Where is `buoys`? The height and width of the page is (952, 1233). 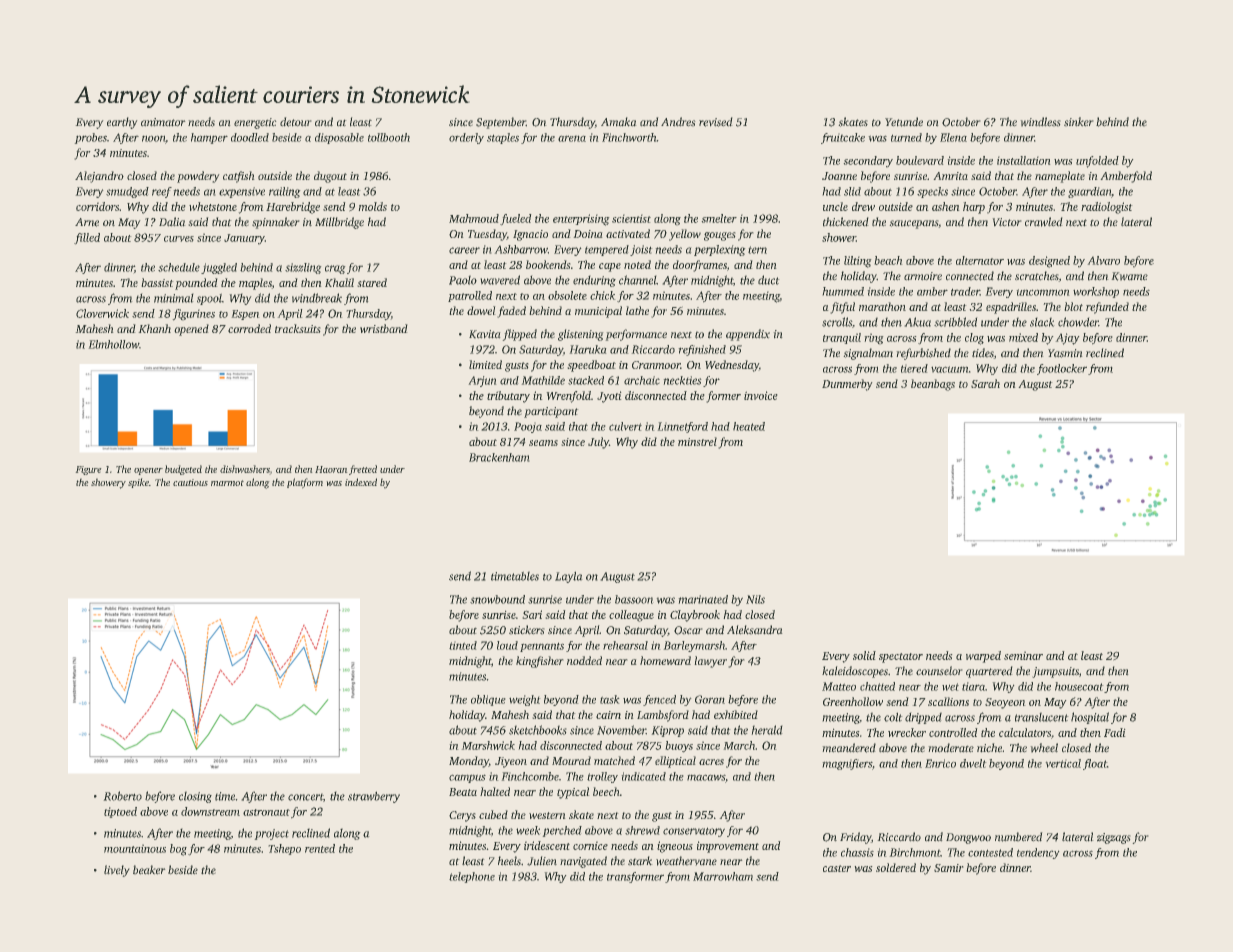
buoys is located at coordinates (679, 747).
